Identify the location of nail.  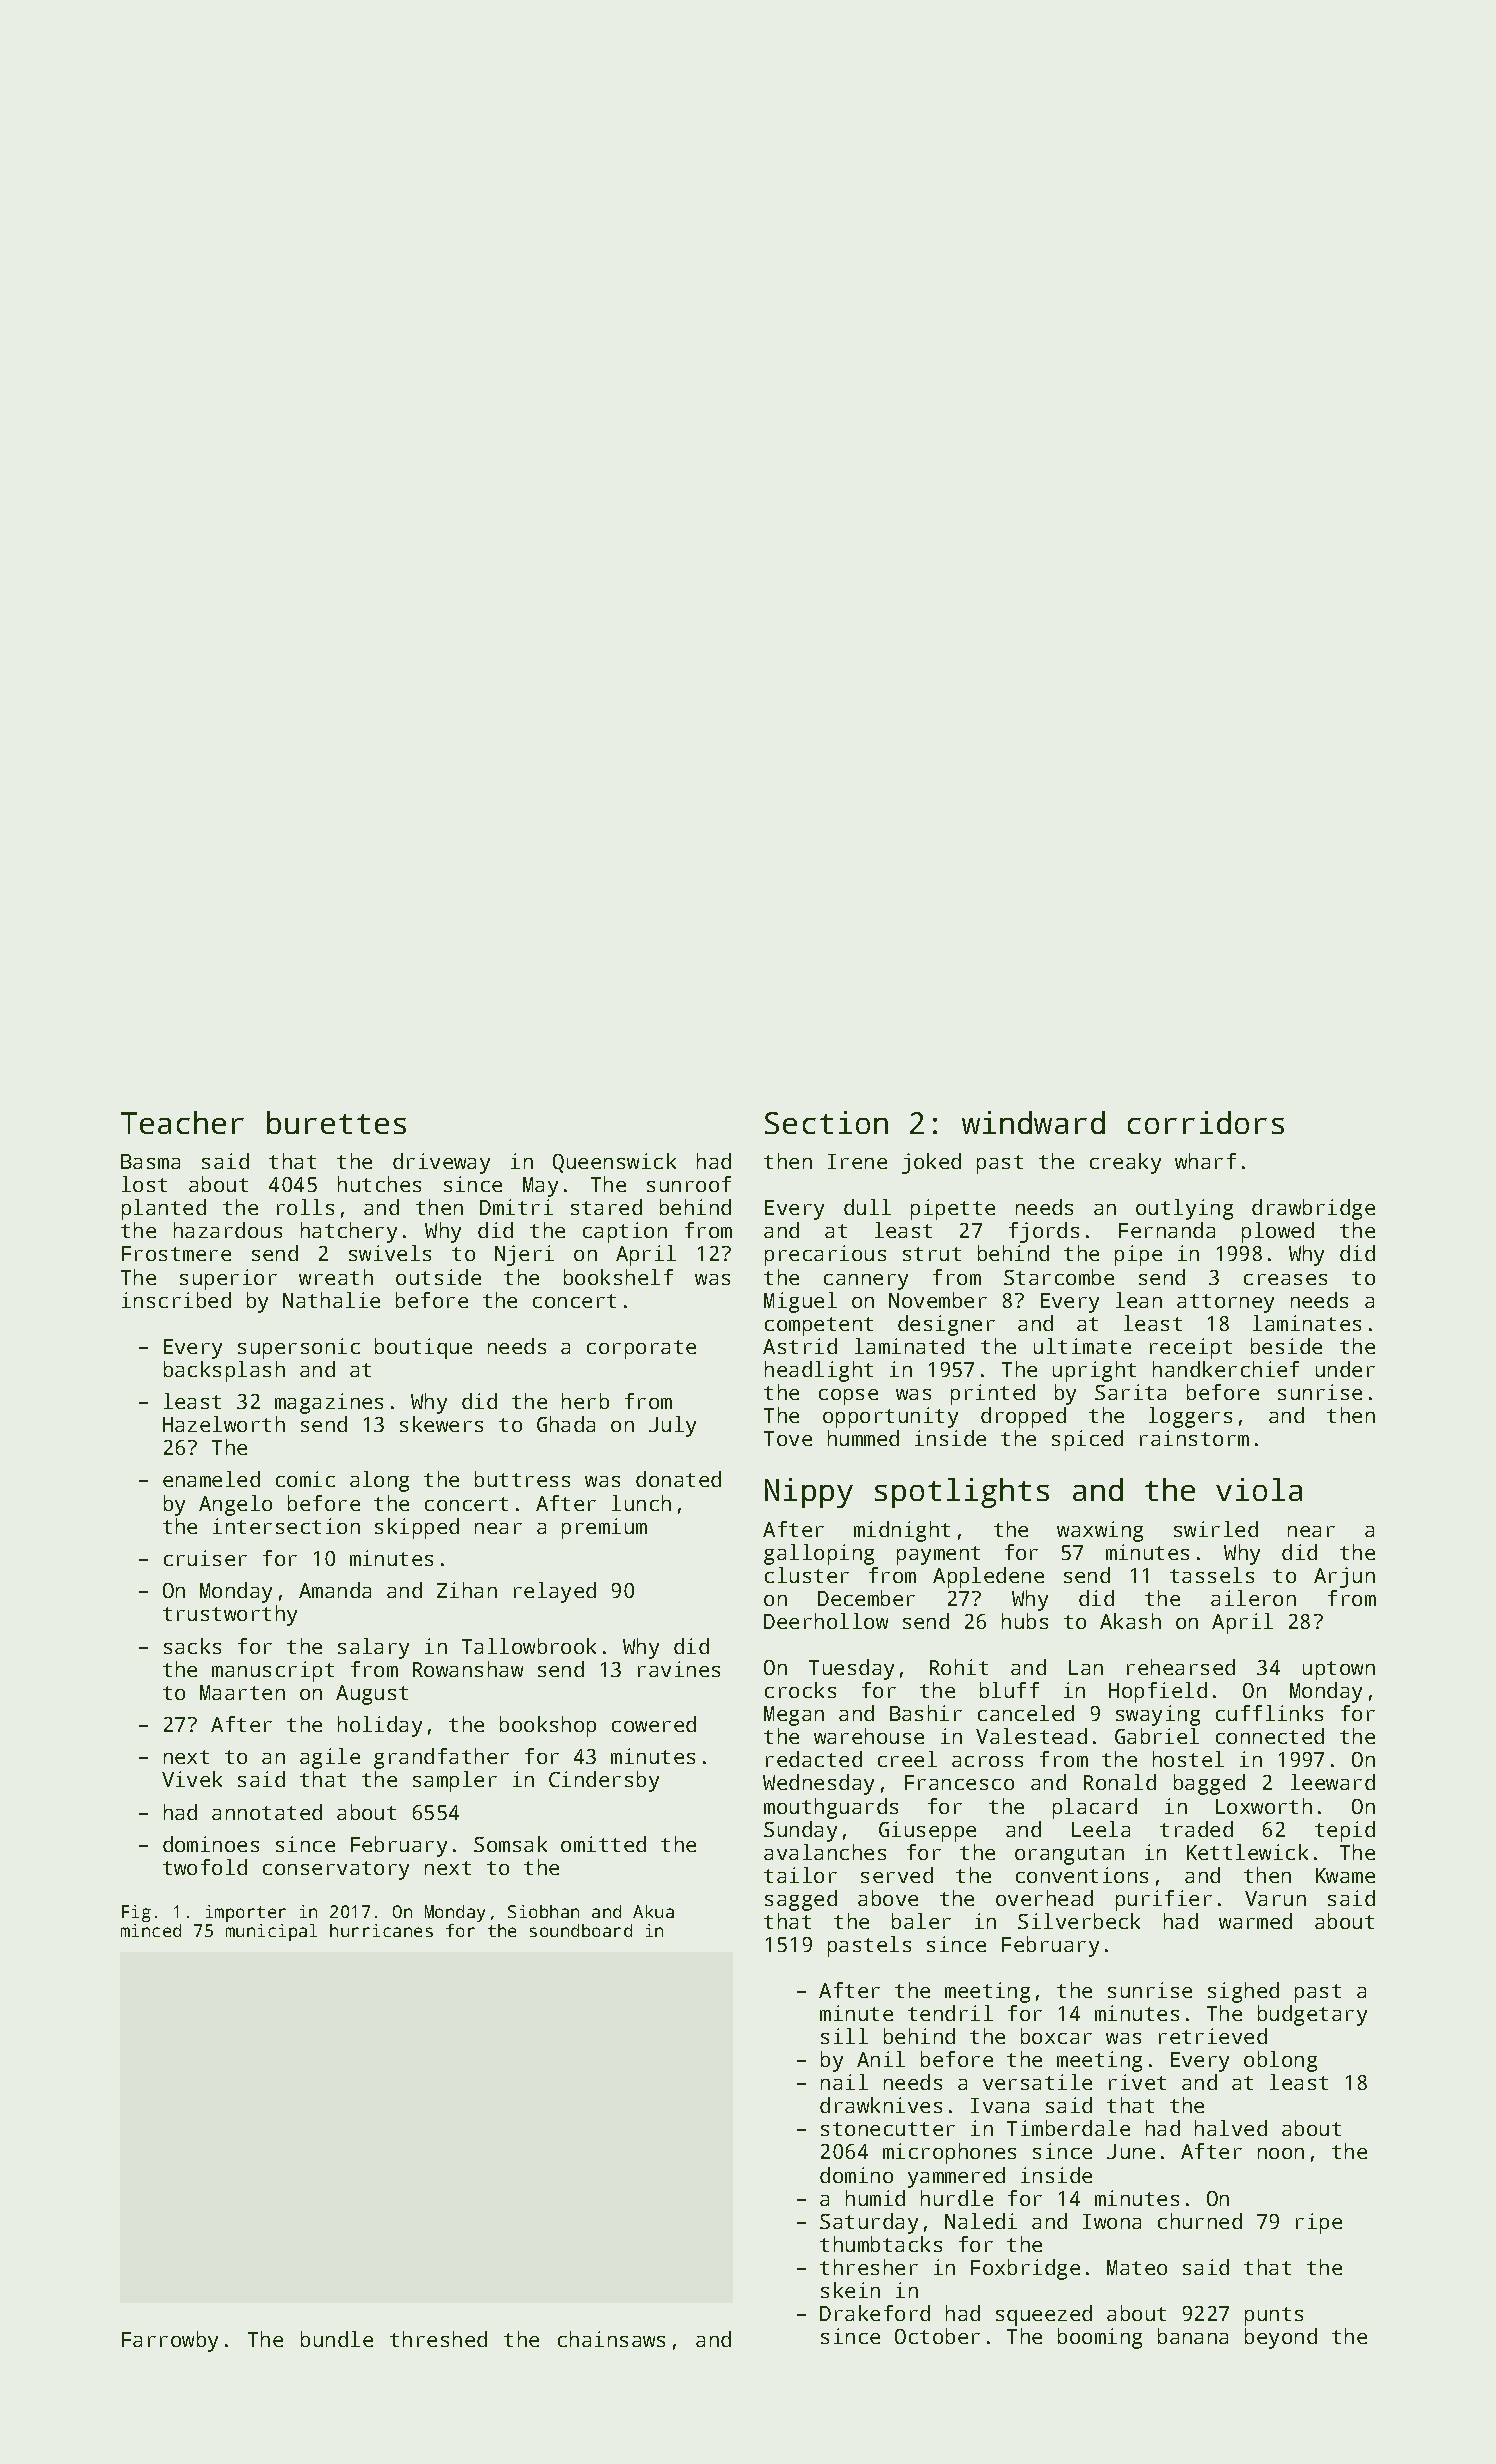
(844, 2082).
